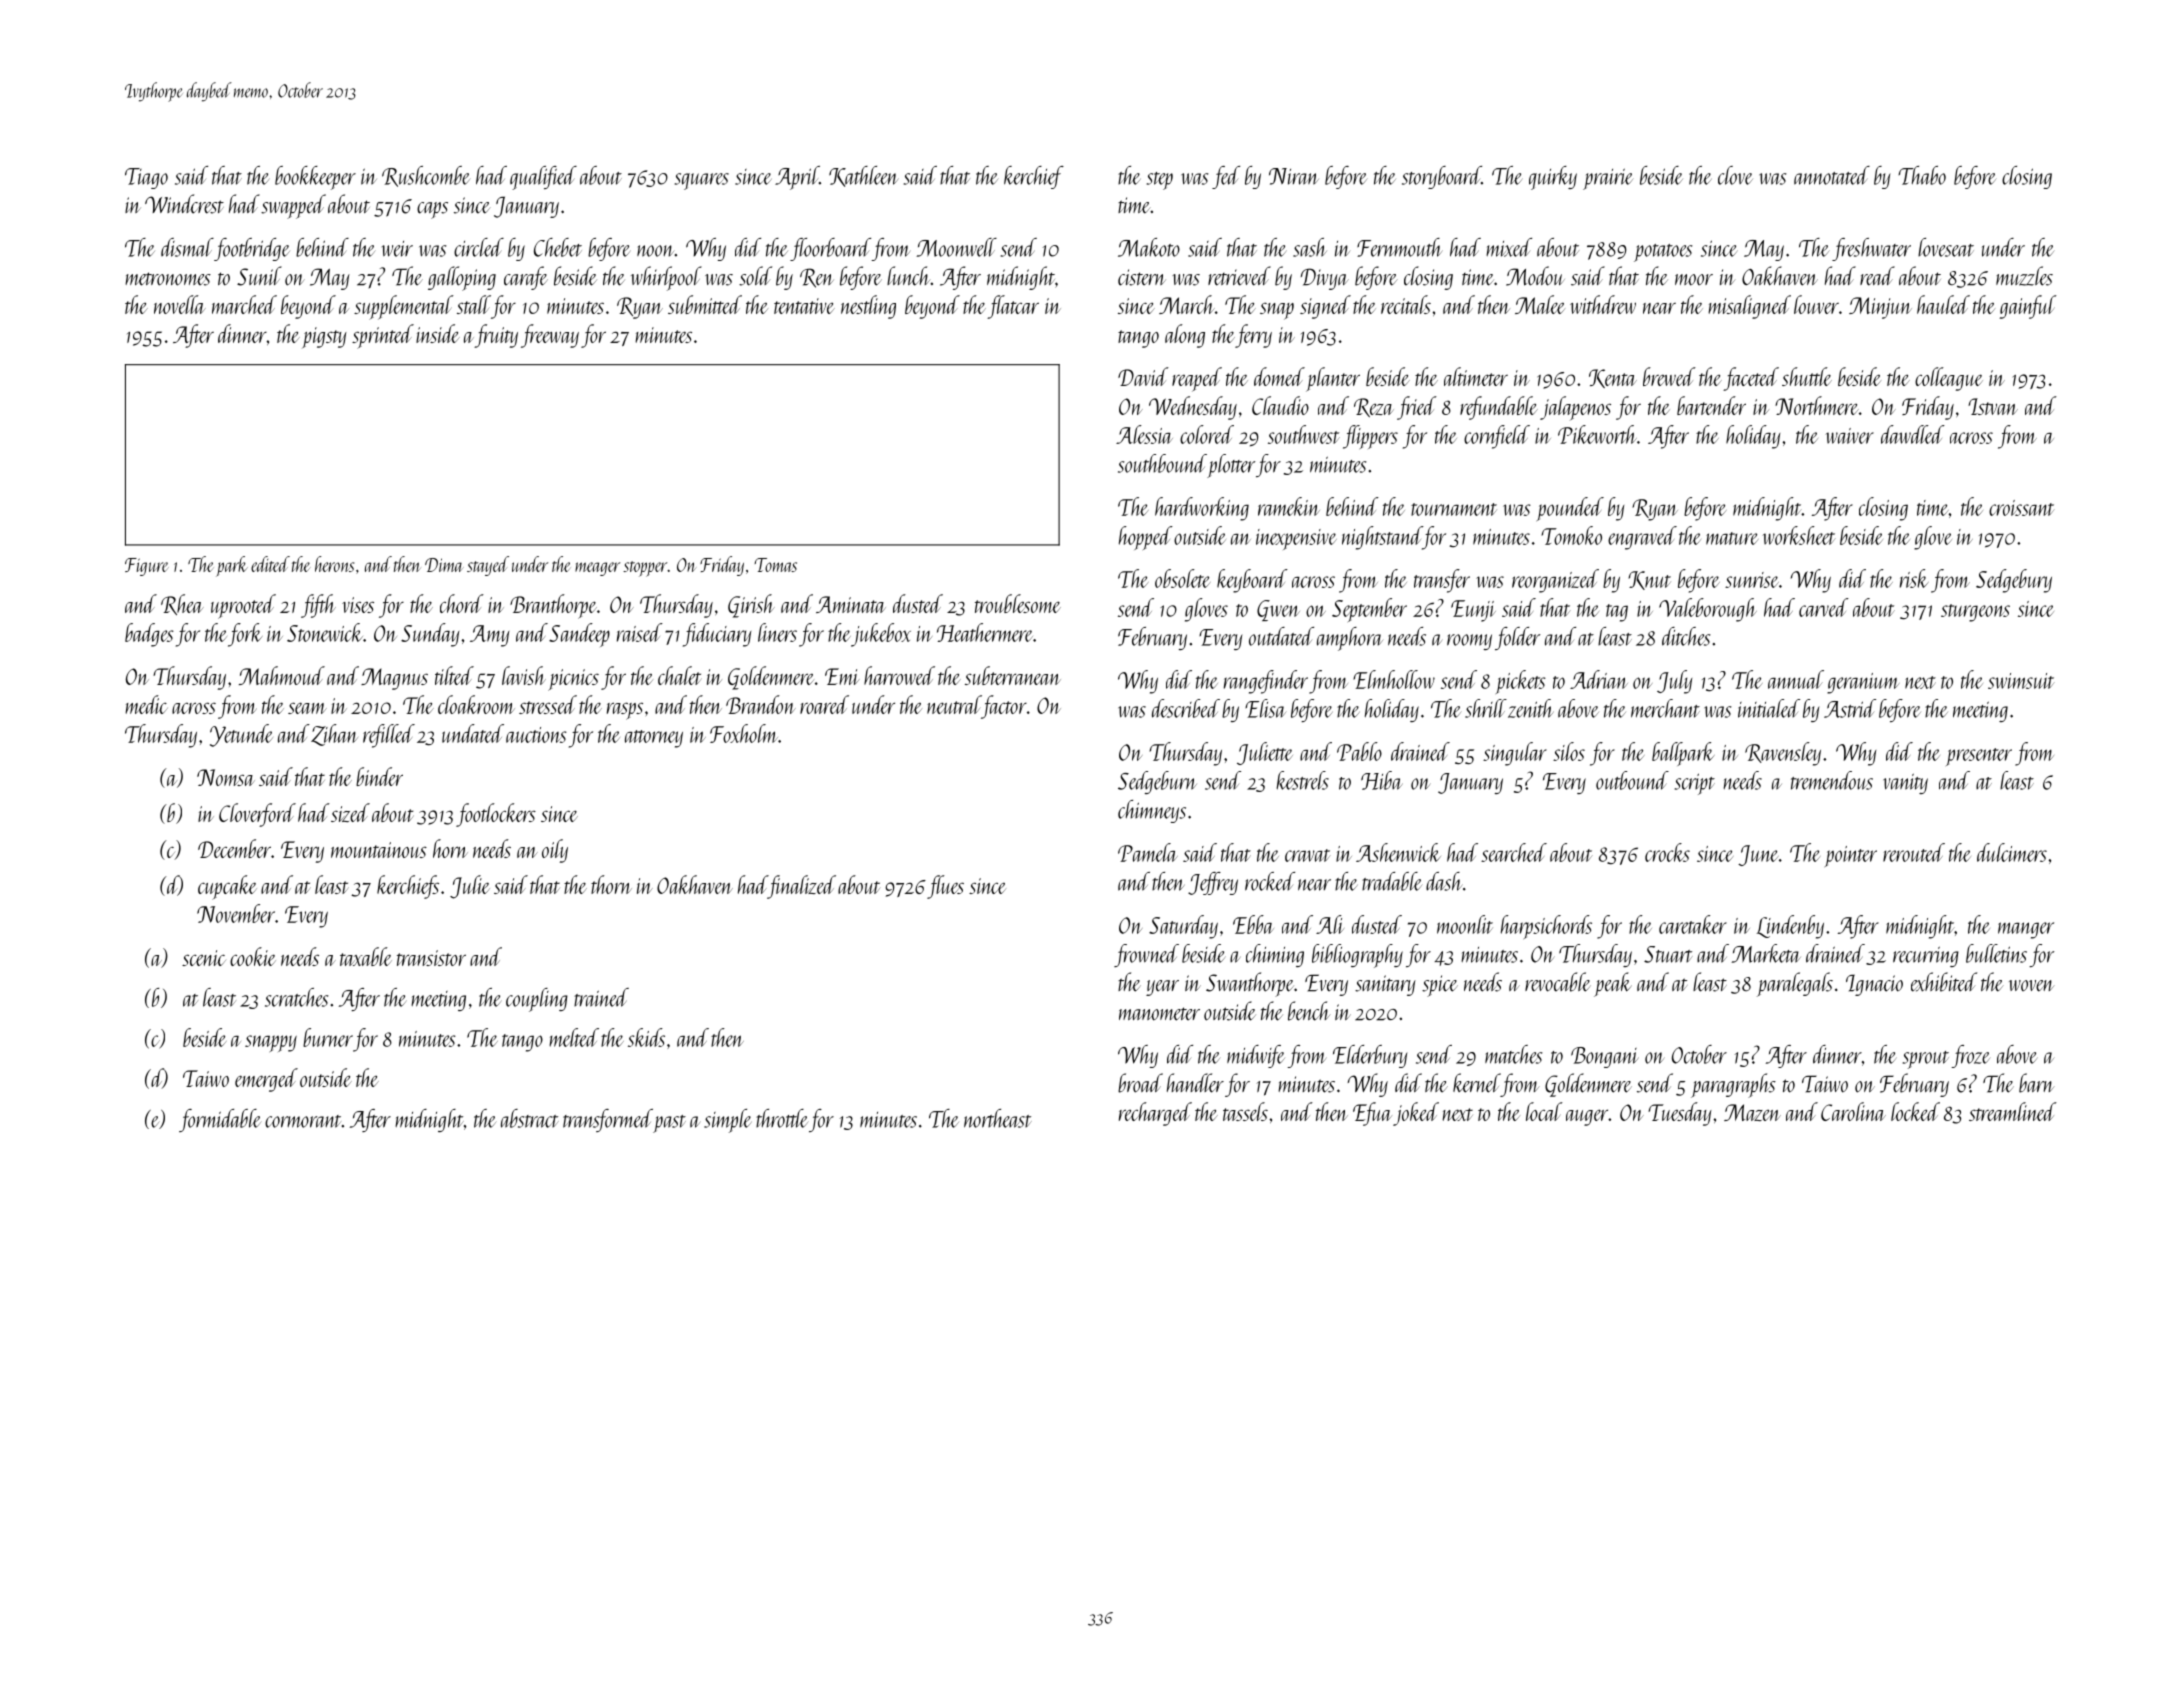 Image resolution: width=2178 pixels, height=1683 pixels. What do you see at coordinates (2012, 852) in the screenshot?
I see `dulcimers` at bounding box center [2012, 852].
